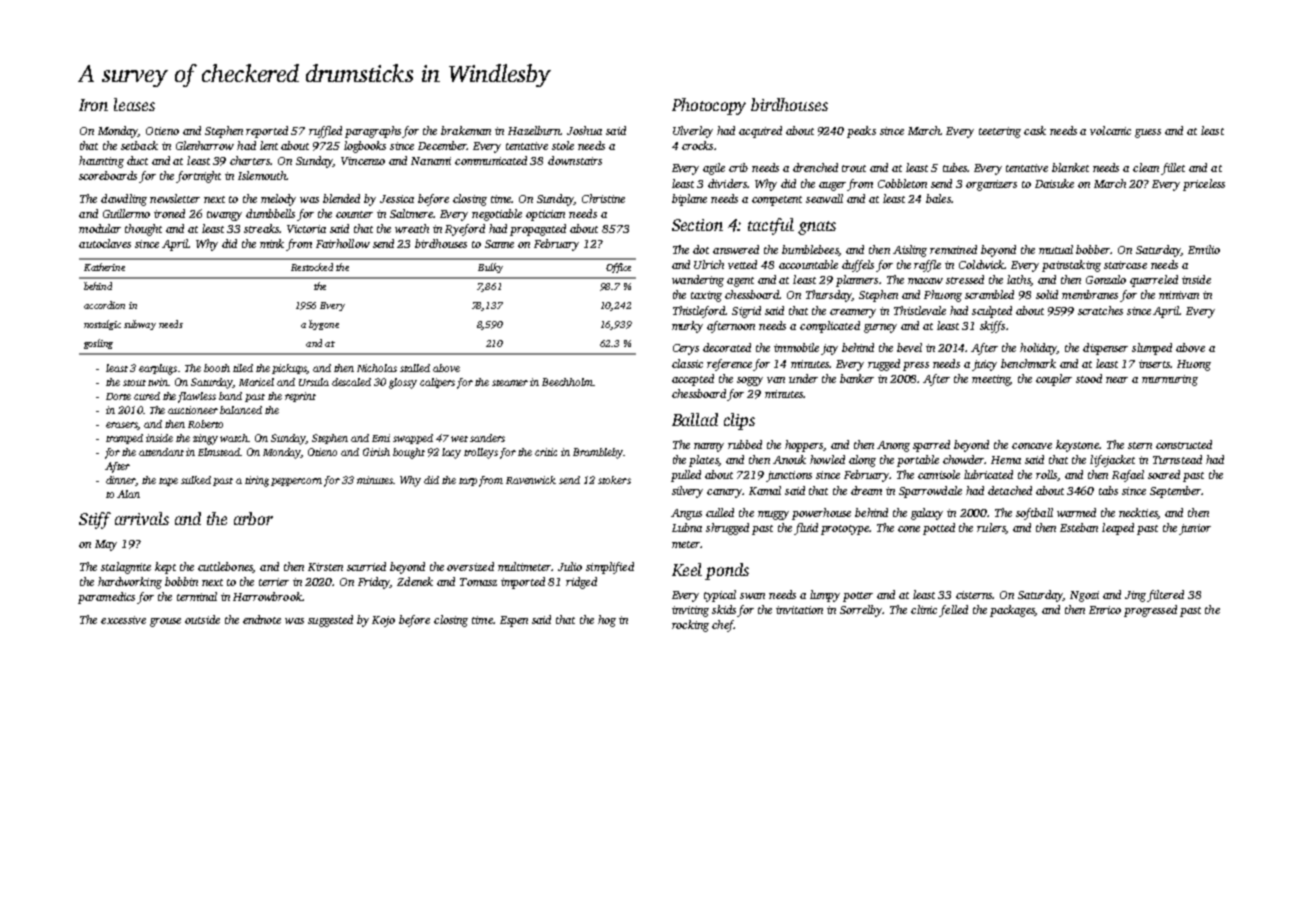 The image size is (1308, 924). I want to click on plates, so click(704, 461).
